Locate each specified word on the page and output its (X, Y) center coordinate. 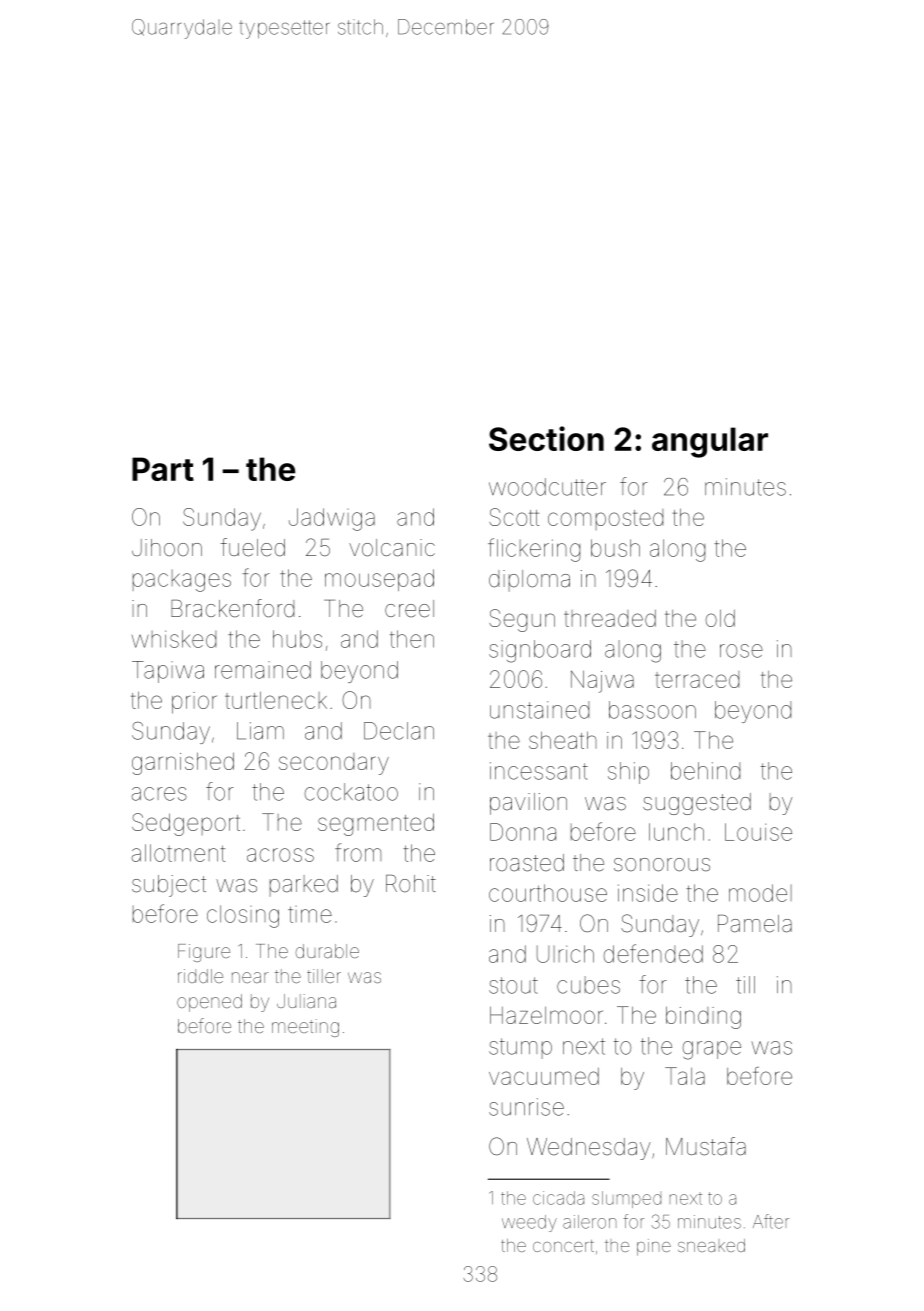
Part (163, 469)
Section (546, 438)
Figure (204, 953)
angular (710, 442)
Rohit (411, 884)
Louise (758, 832)
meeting (305, 1028)
